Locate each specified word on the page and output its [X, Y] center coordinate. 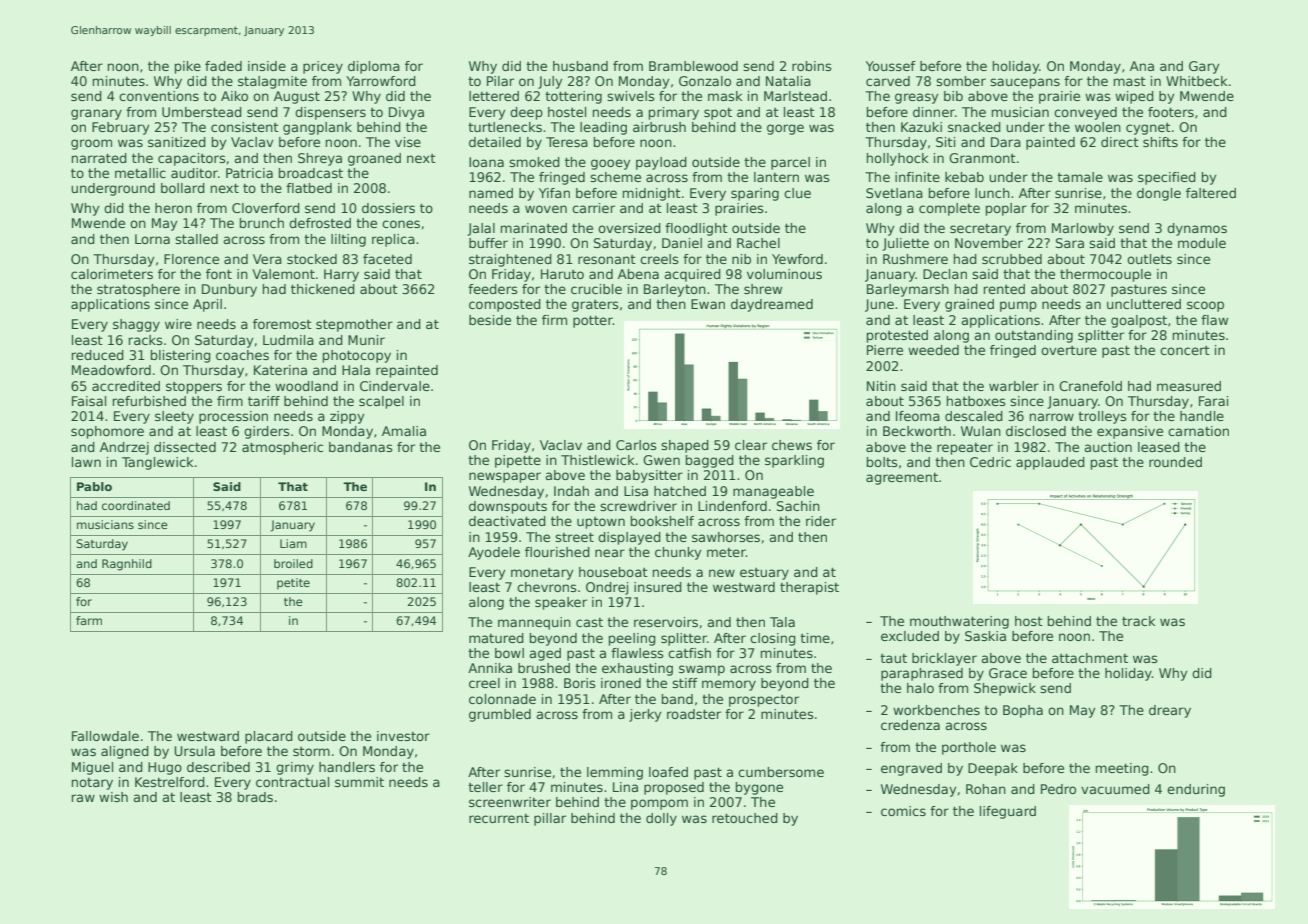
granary [96, 114]
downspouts [508, 507]
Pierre [885, 350]
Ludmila [288, 340]
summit [359, 782]
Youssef [891, 66]
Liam [293, 543]
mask [725, 96]
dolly [661, 819]
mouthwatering [959, 622]
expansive [1130, 432]
